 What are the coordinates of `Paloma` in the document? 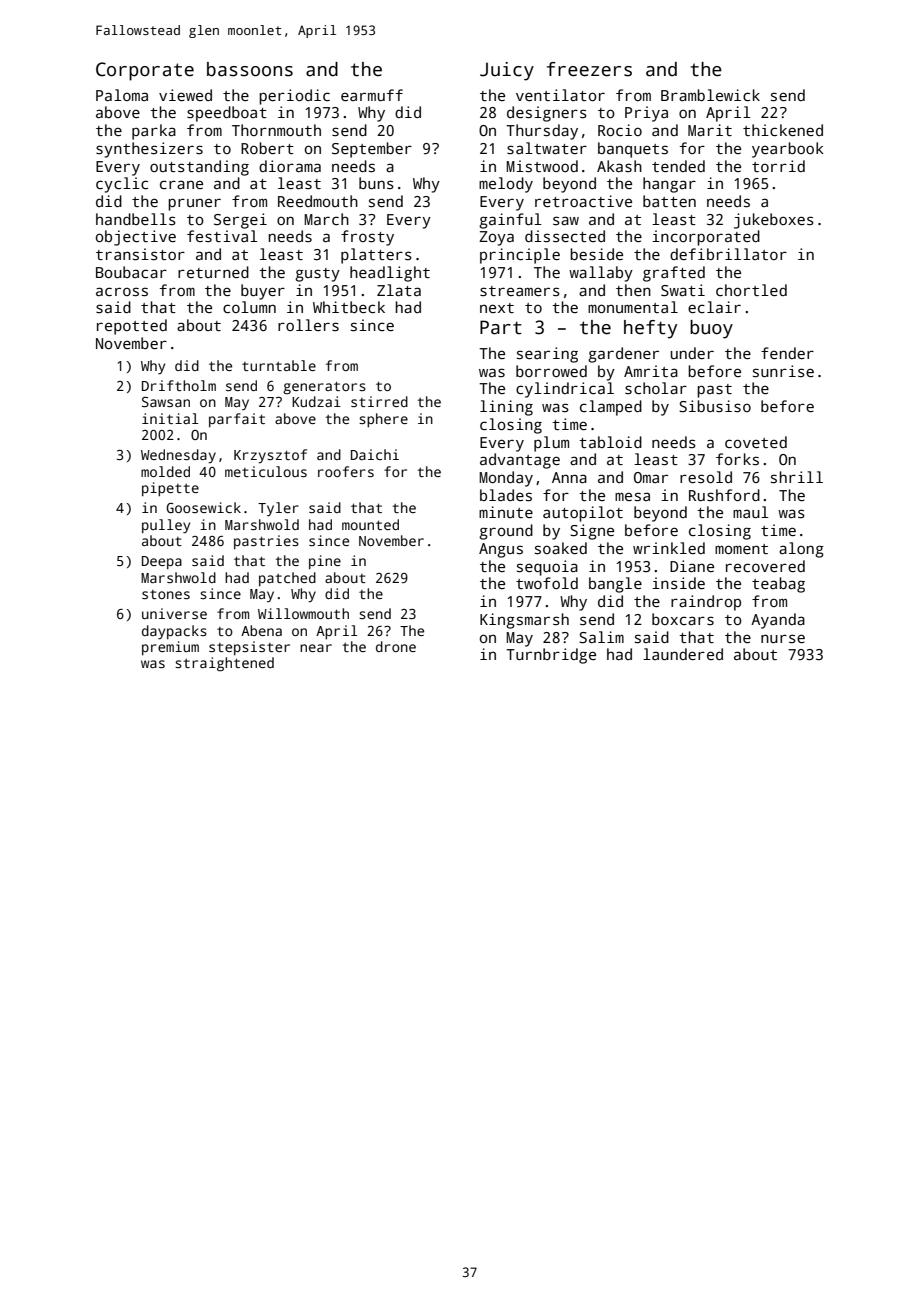 It's located at (122, 95).
